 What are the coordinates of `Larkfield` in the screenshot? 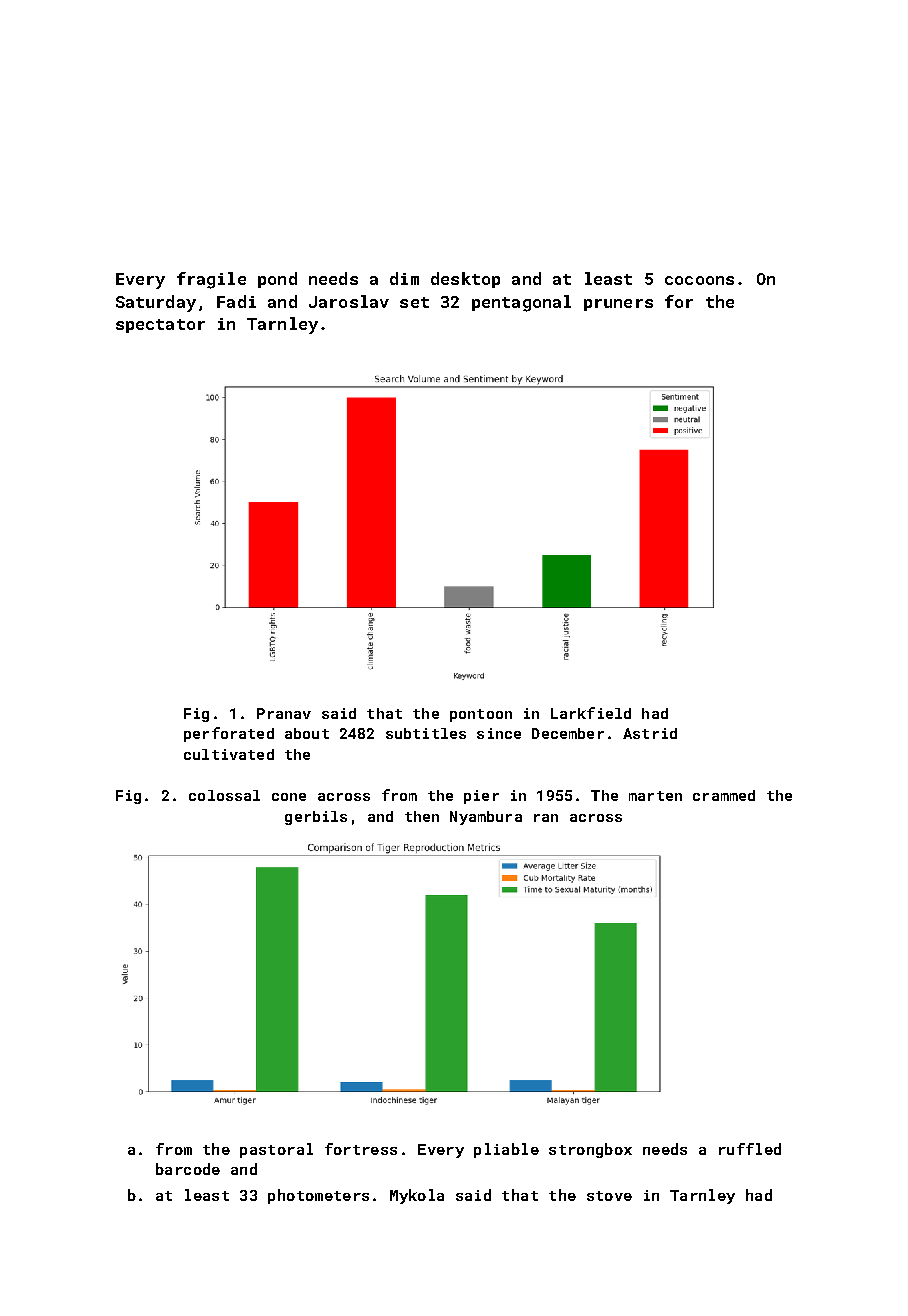 It's located at (591, 713).
